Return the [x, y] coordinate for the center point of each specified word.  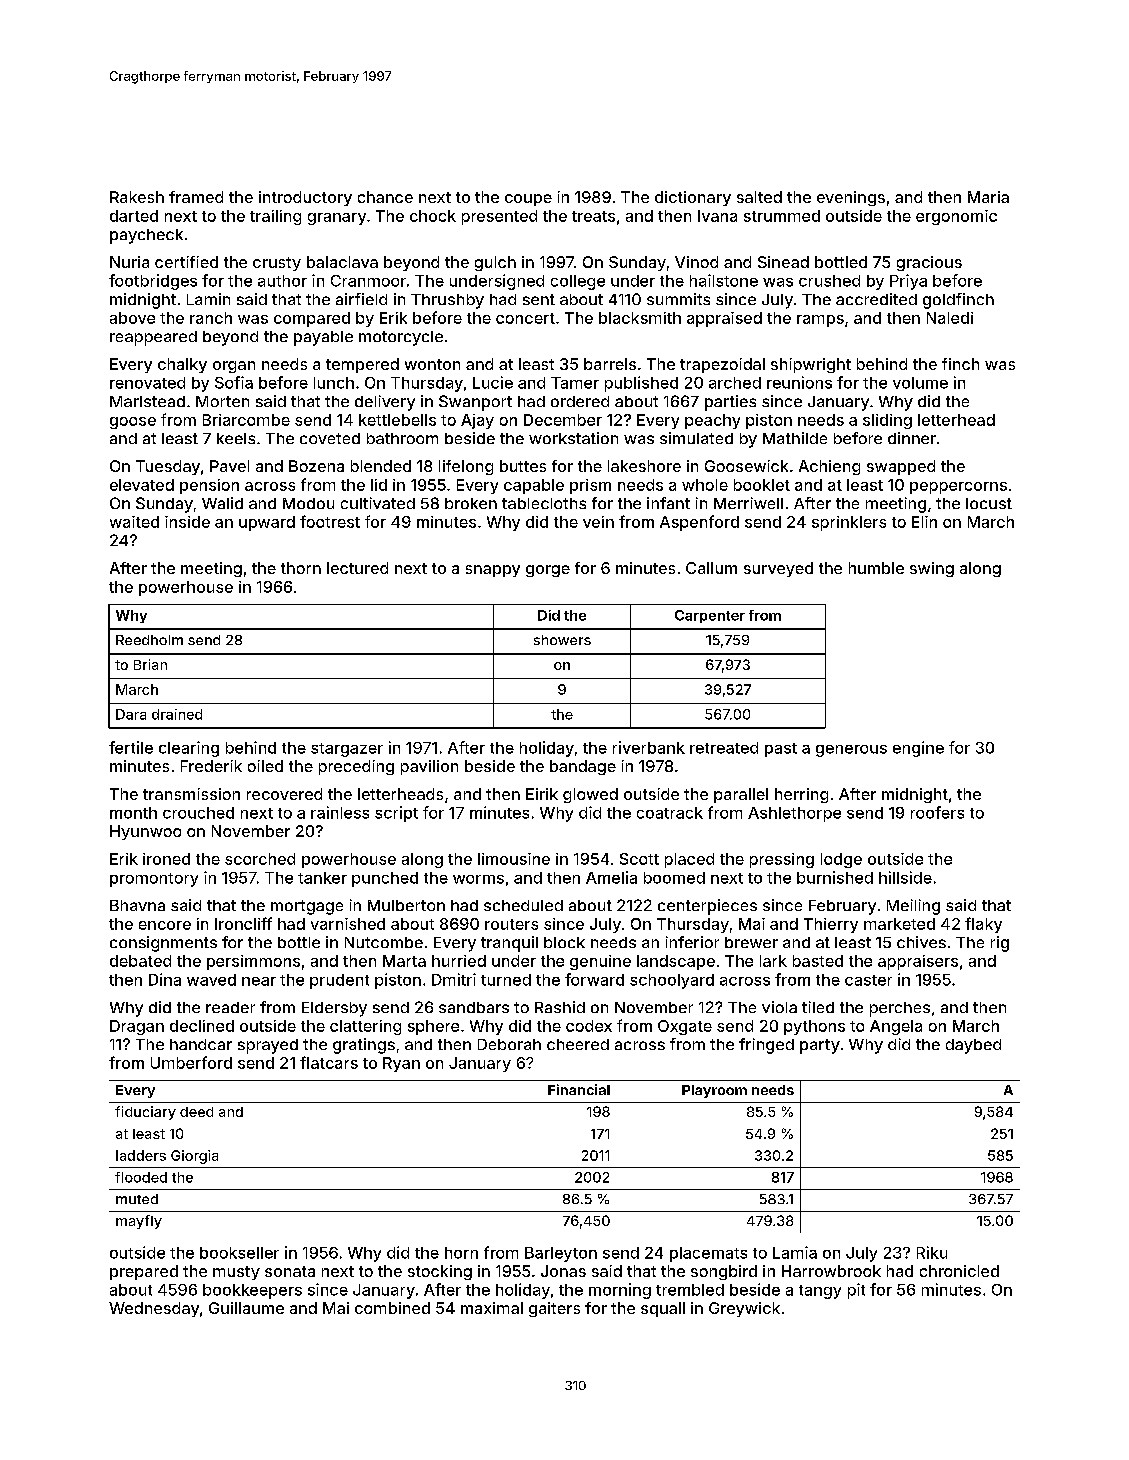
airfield [361, 299]
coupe [528, 200]
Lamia [795, 1252]
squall [663, 1309]
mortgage [307, 907]
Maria [988, 197]
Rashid [560, 1007]
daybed [973, 1046]
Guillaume [246, 1308]
